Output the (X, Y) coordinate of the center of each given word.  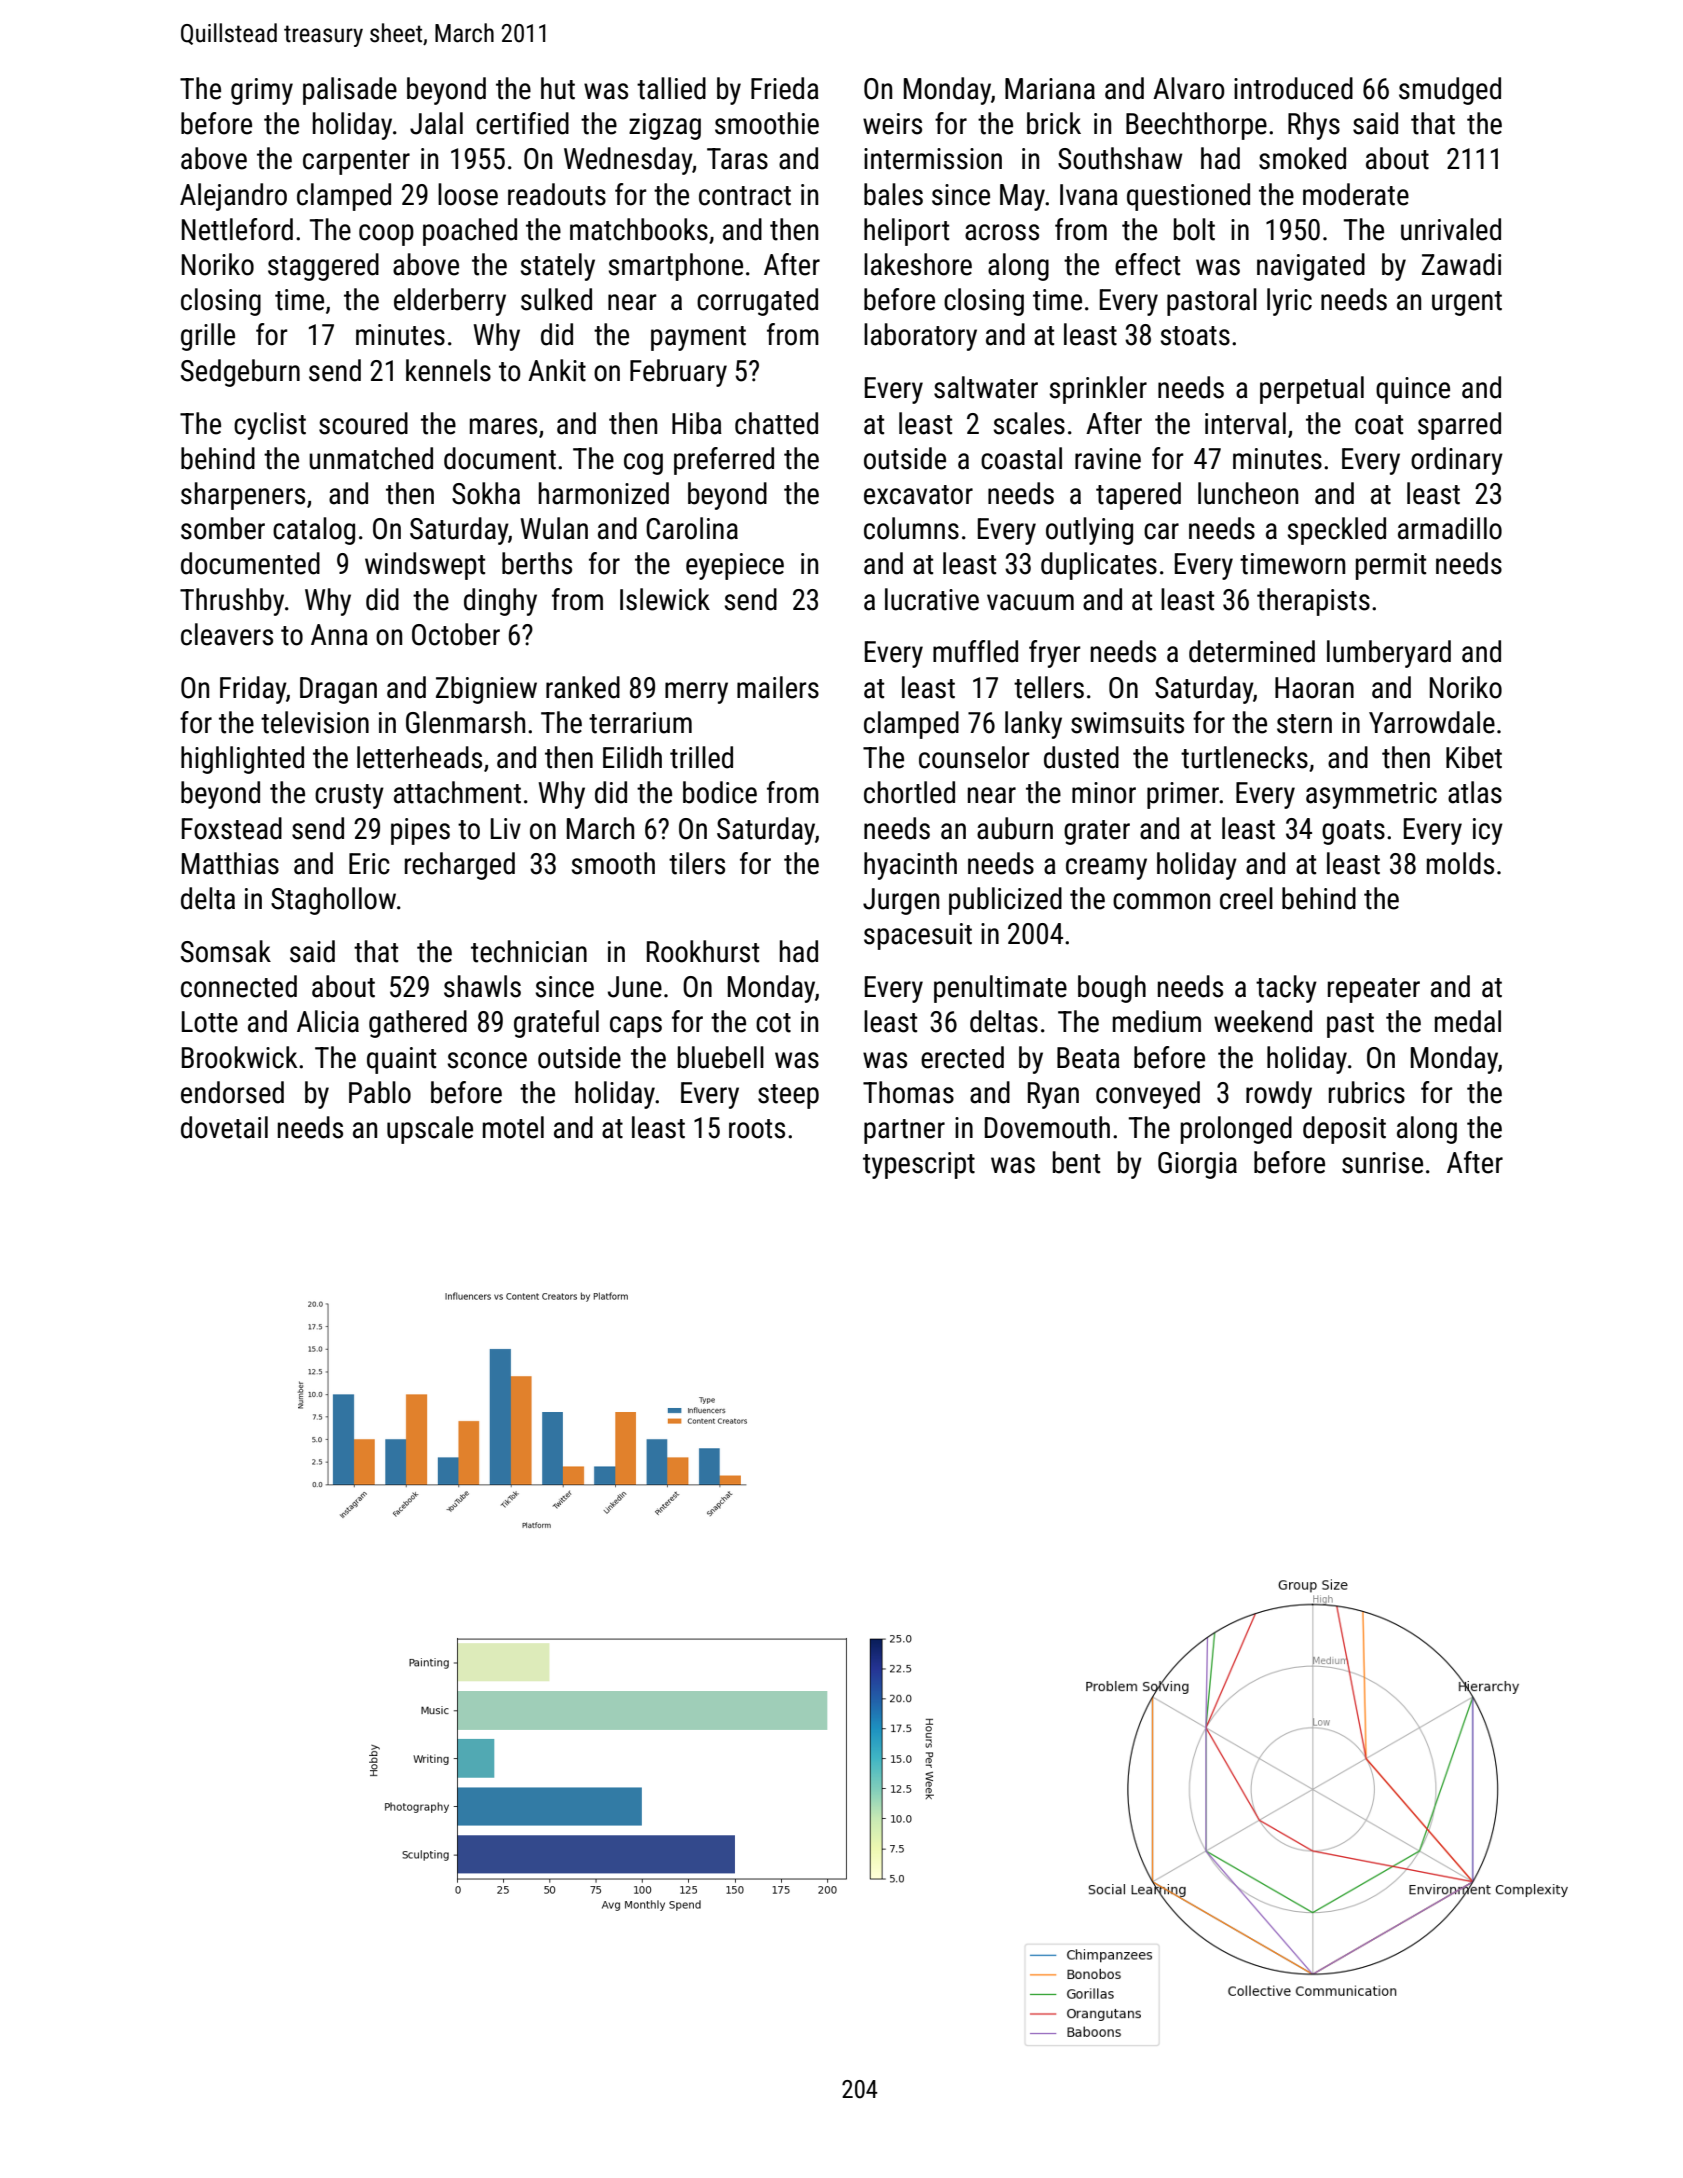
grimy (262, 91)
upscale (430, 1130)
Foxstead (232, 828)
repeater (1374, 990)
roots (757, 1129)
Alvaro (1189, 88)
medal (1468, 1021)
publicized (1005, 901)
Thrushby (232, 602)
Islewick (665, 599)
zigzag (665, 126)
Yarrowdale (1432, 722)
